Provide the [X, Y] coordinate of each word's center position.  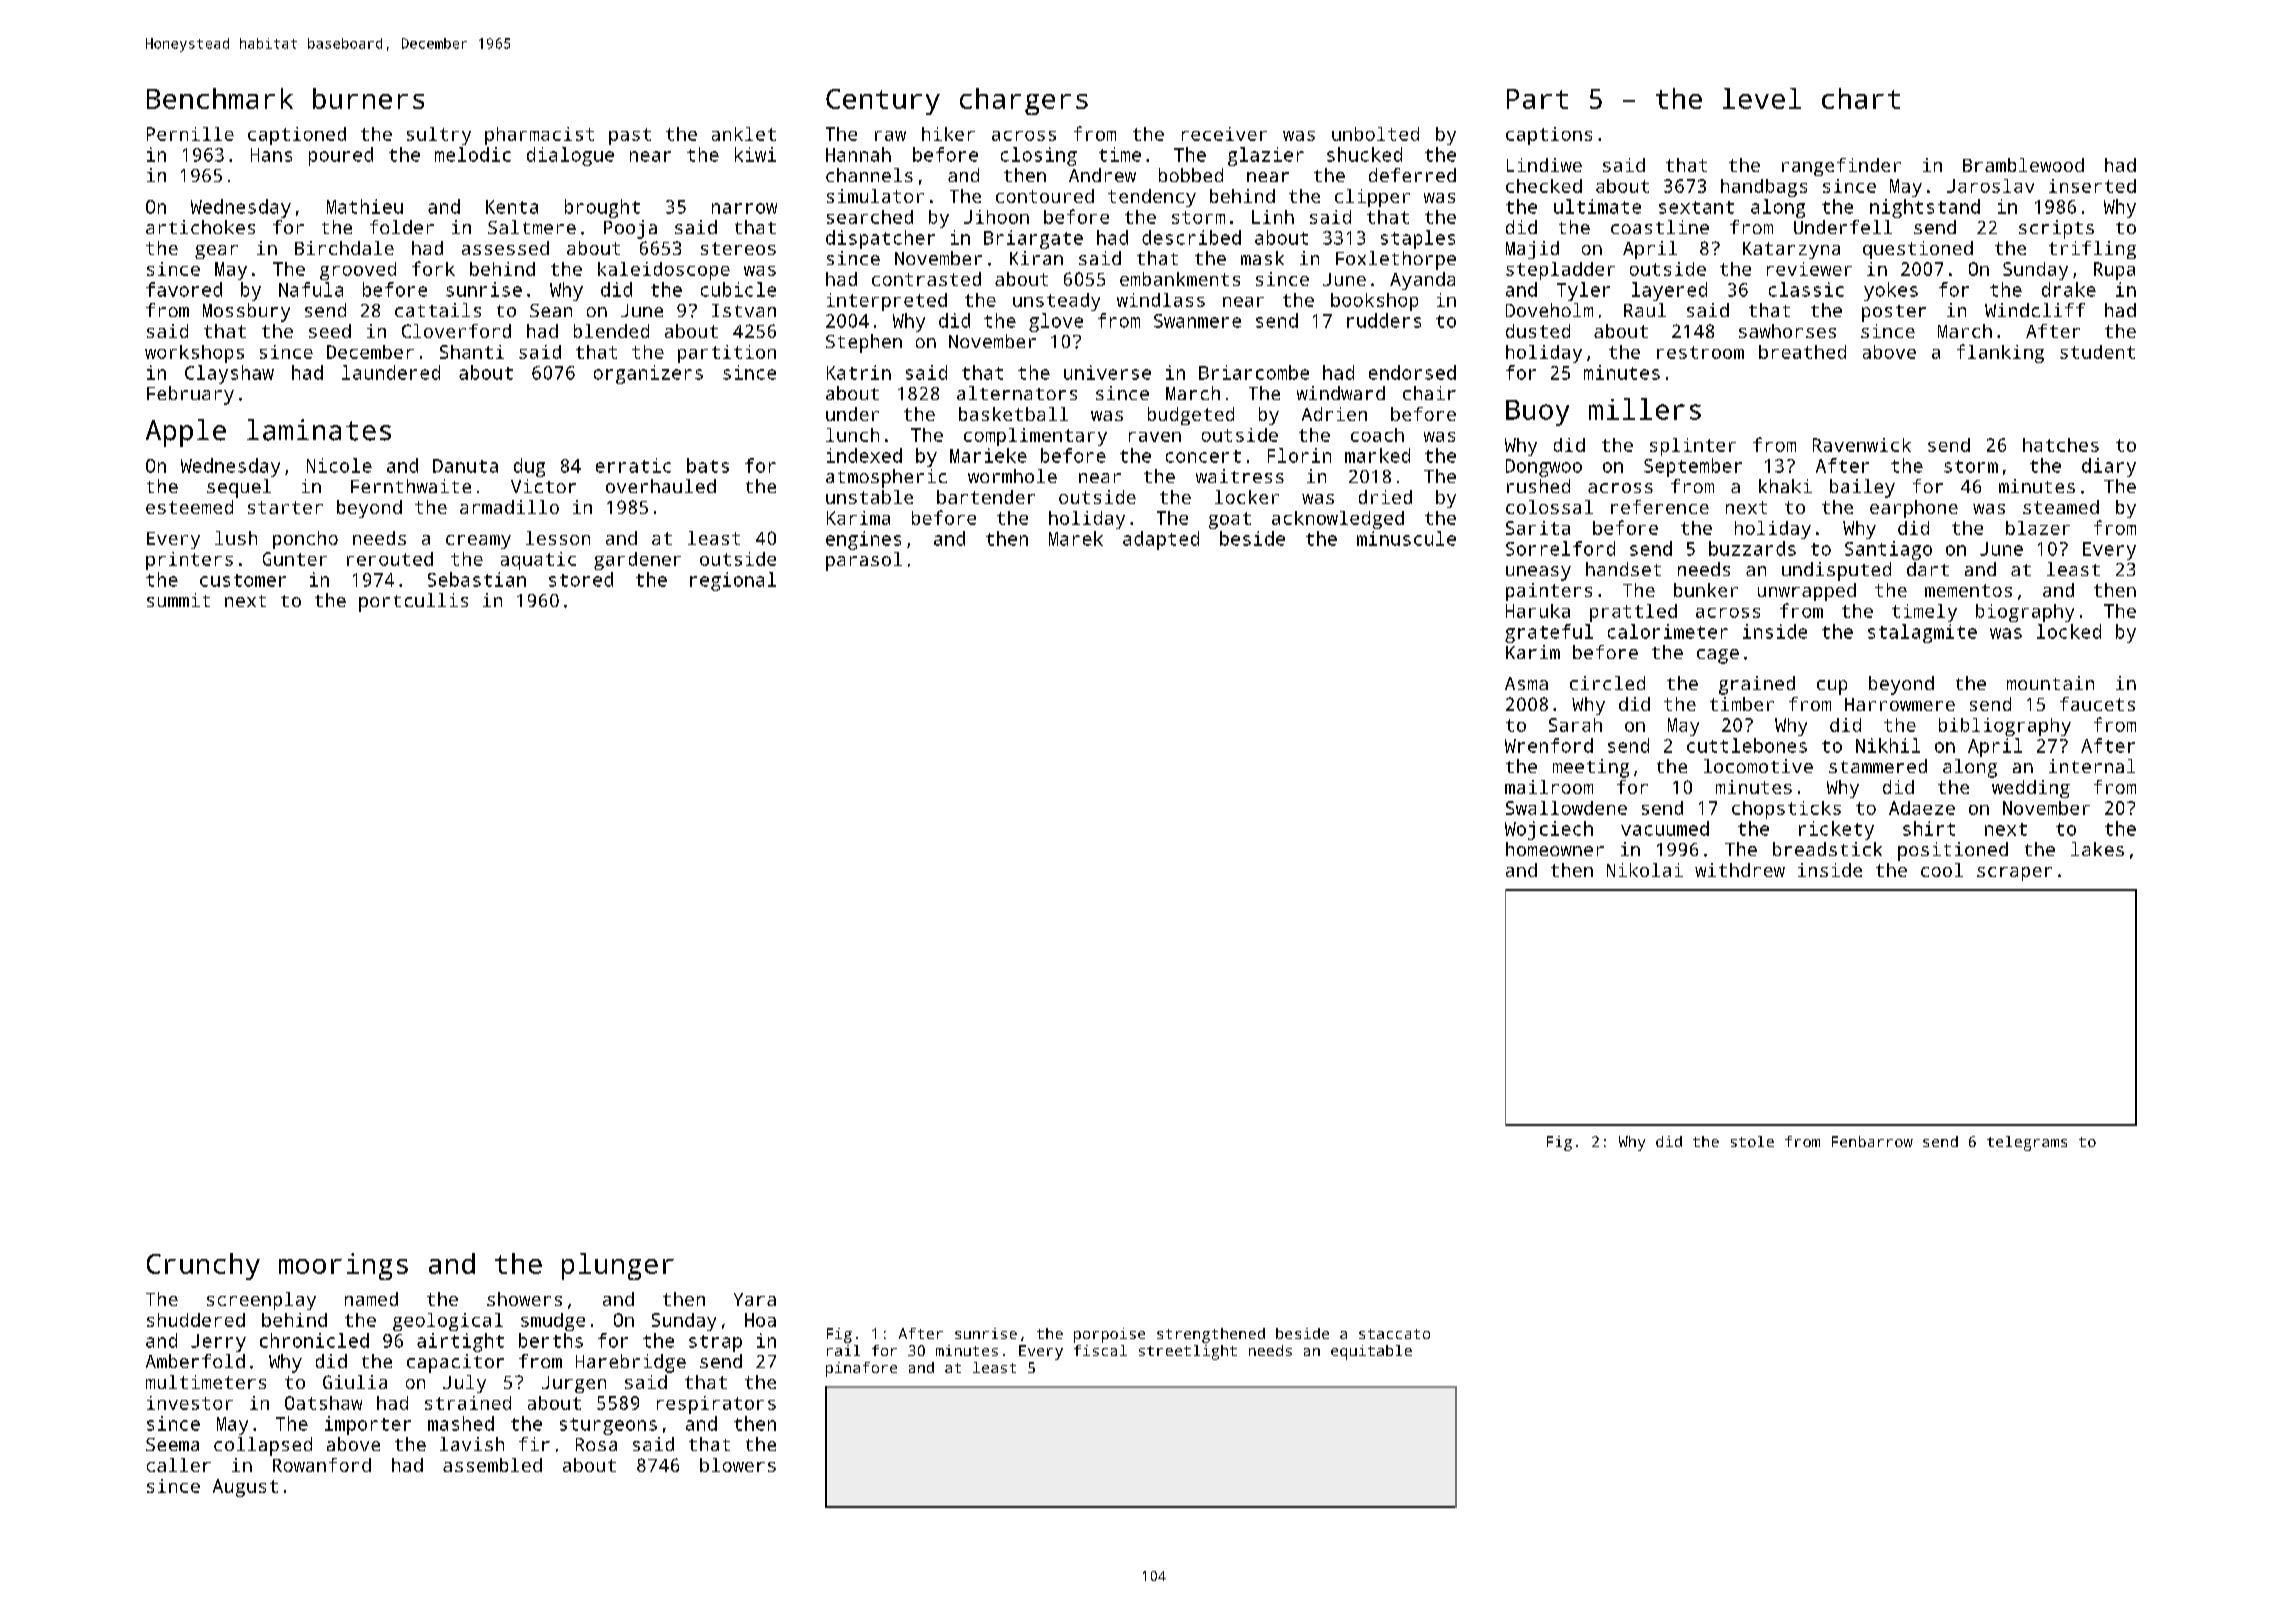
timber [1742, 704]
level [1762, 98]
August [245, 1488]
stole [1752, 1141]
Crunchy [203, 1266]
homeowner [1555, 849]
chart [1861, 98]
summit [178, 600]
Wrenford [1549, 745]
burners [368, 98]
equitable [1371, 1352]
